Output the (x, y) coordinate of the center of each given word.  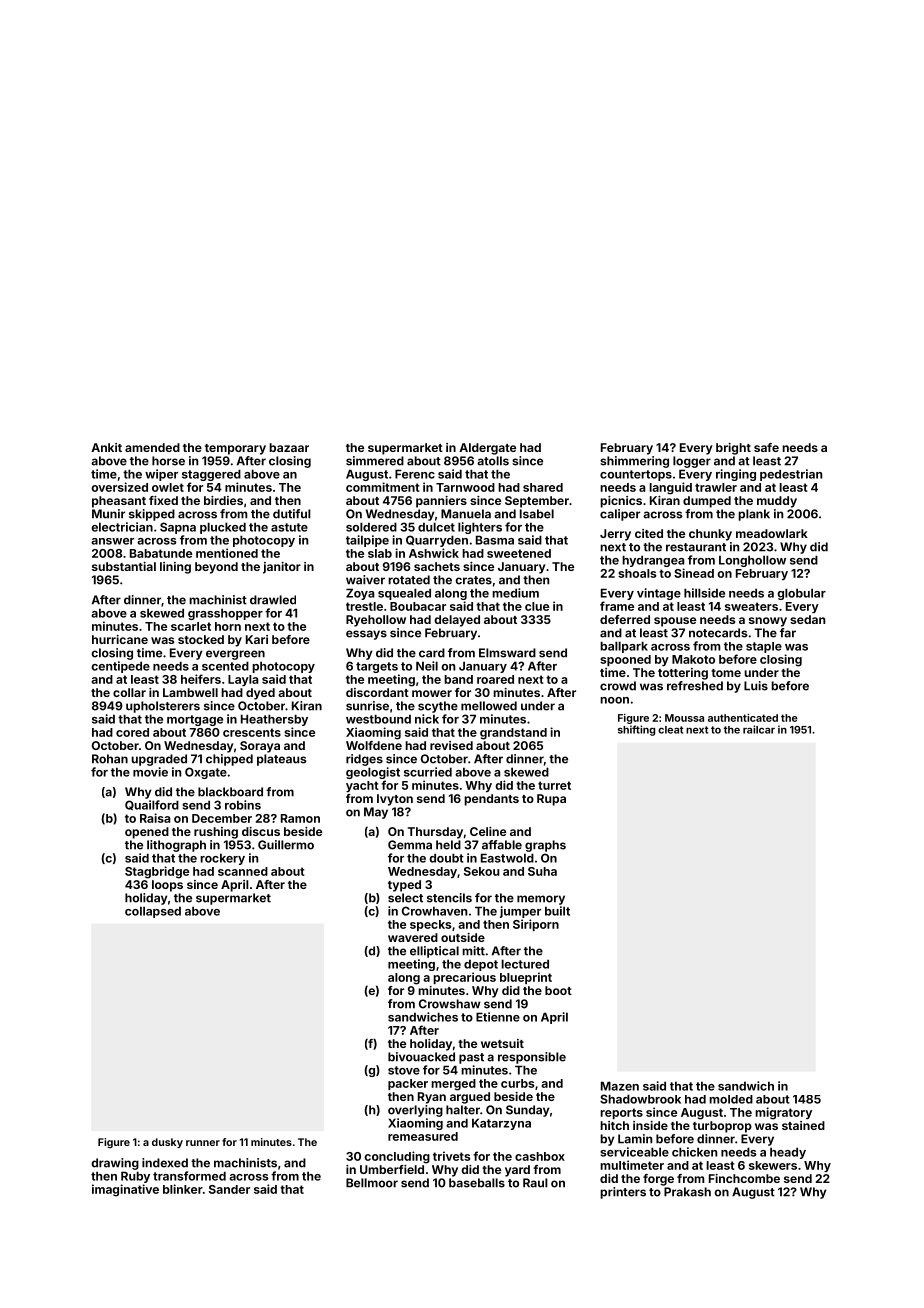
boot (558, 990)
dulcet (436, 527)
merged (453, 1085)
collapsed (153, 912)
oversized (119, 487)
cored (132, 732)
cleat (670, 730)
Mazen (620, 1086)
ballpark (624, 647)
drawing (115, 1164)
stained (803, 1125)
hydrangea (653, 561)
